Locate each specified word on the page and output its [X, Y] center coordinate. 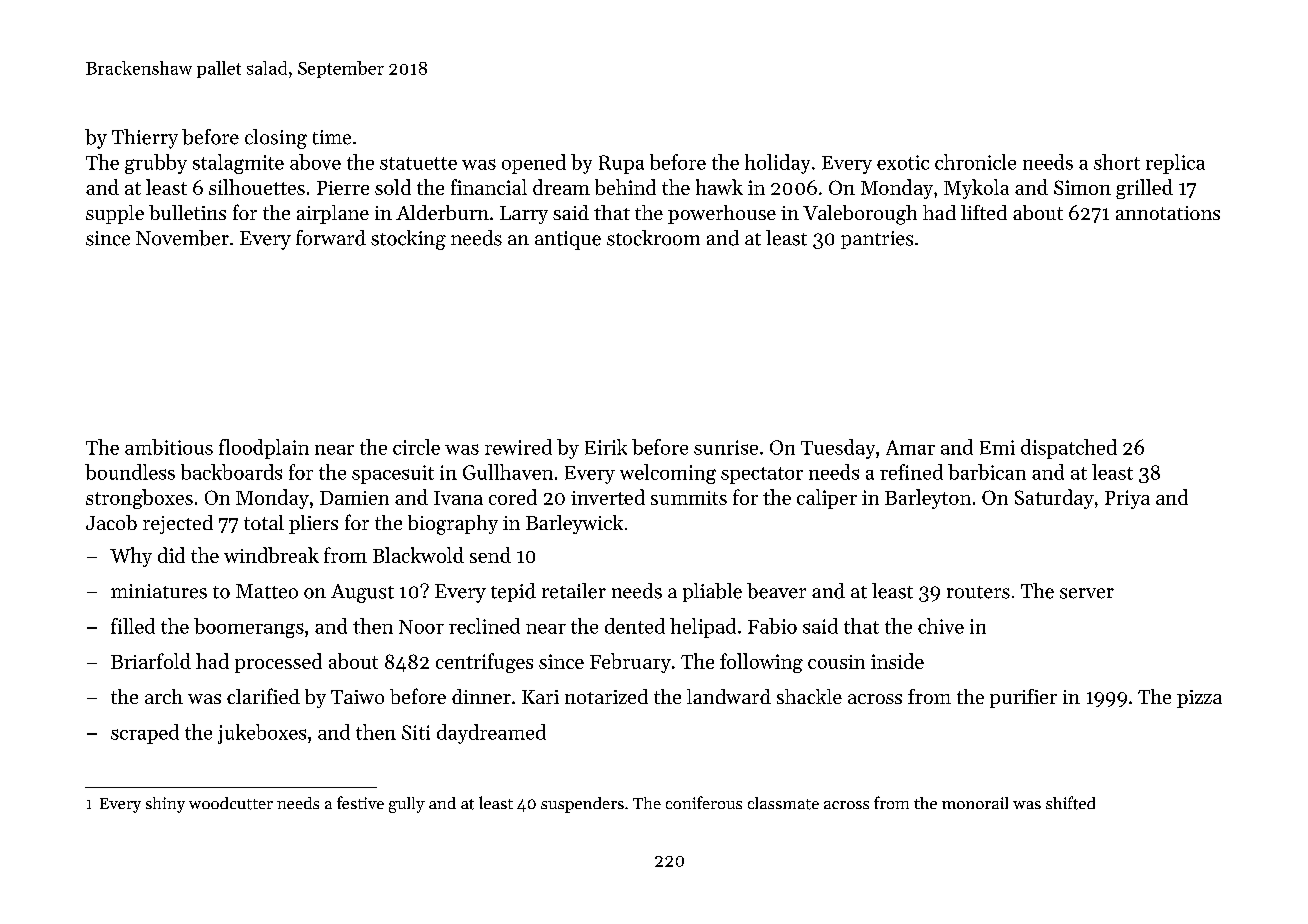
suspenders [582, 805]
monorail [975, 803]
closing [276, 139]
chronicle [975, 162]
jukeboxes [262, 734]
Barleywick [574, 524]
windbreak [271, 555]
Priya [1127, 499]
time [332, 137]
